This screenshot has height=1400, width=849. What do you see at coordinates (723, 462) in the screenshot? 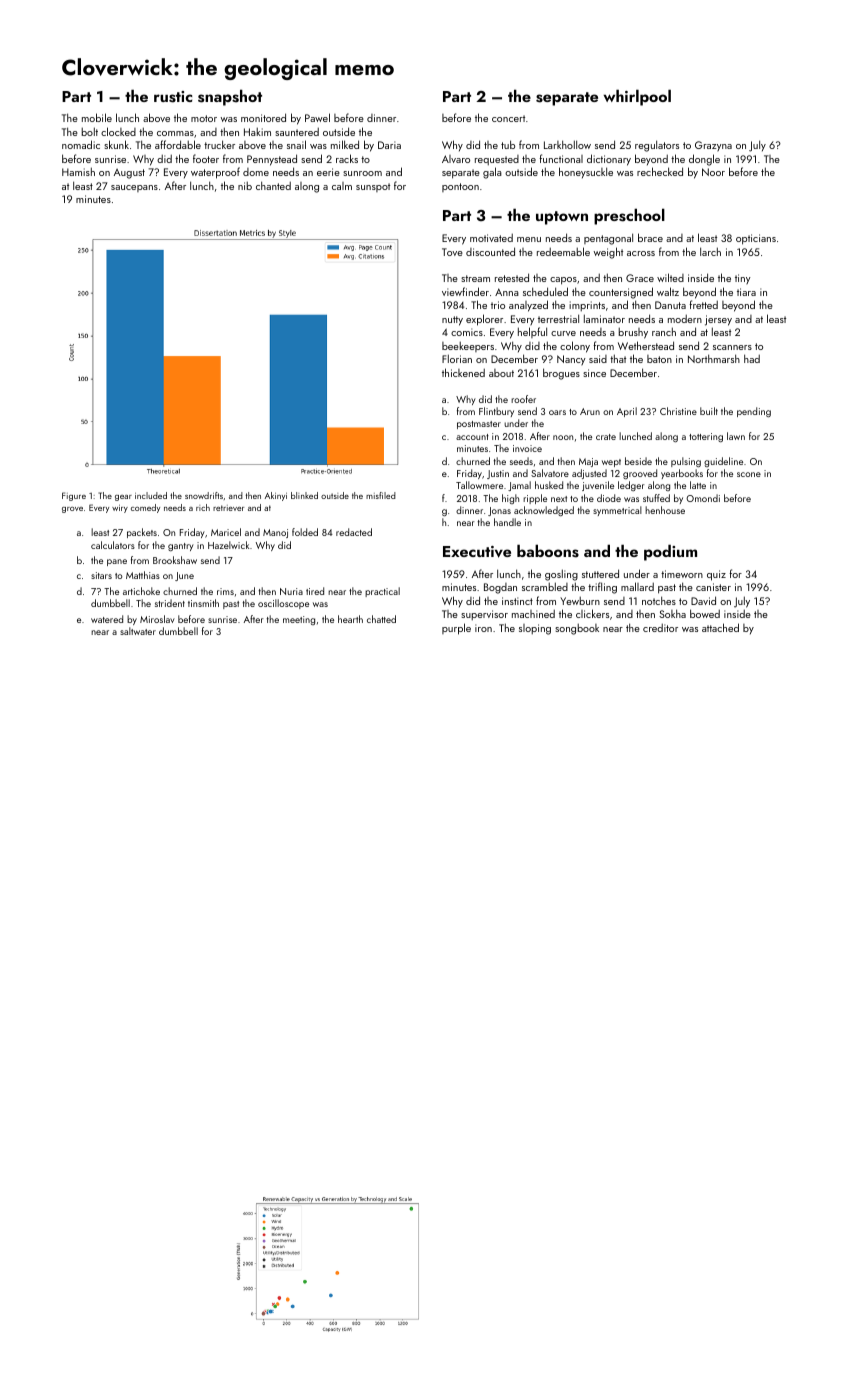
I see `guideline` at bounding box center [723, 462].
